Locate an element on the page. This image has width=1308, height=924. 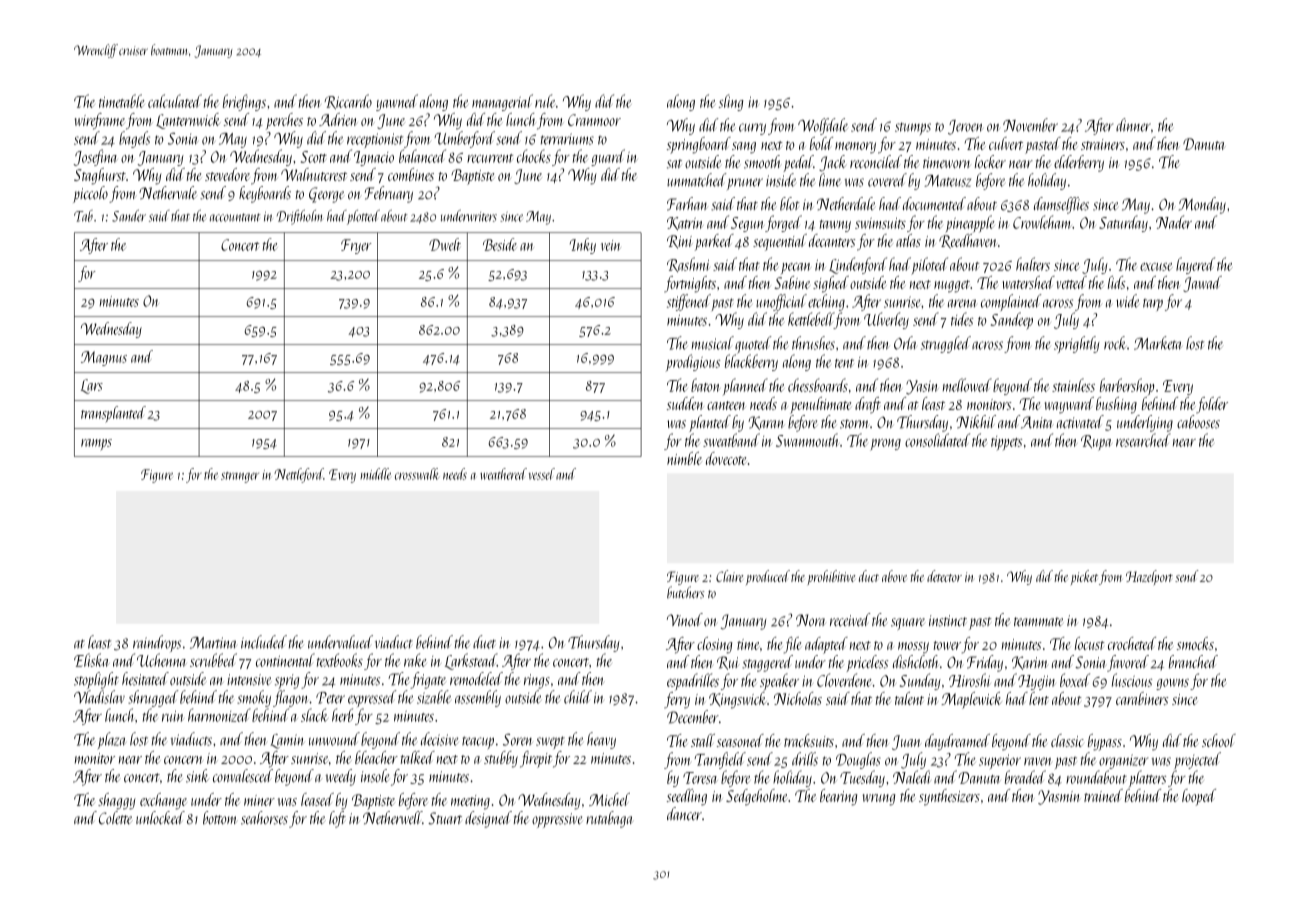
rule is located at coordinates (545, 101).
